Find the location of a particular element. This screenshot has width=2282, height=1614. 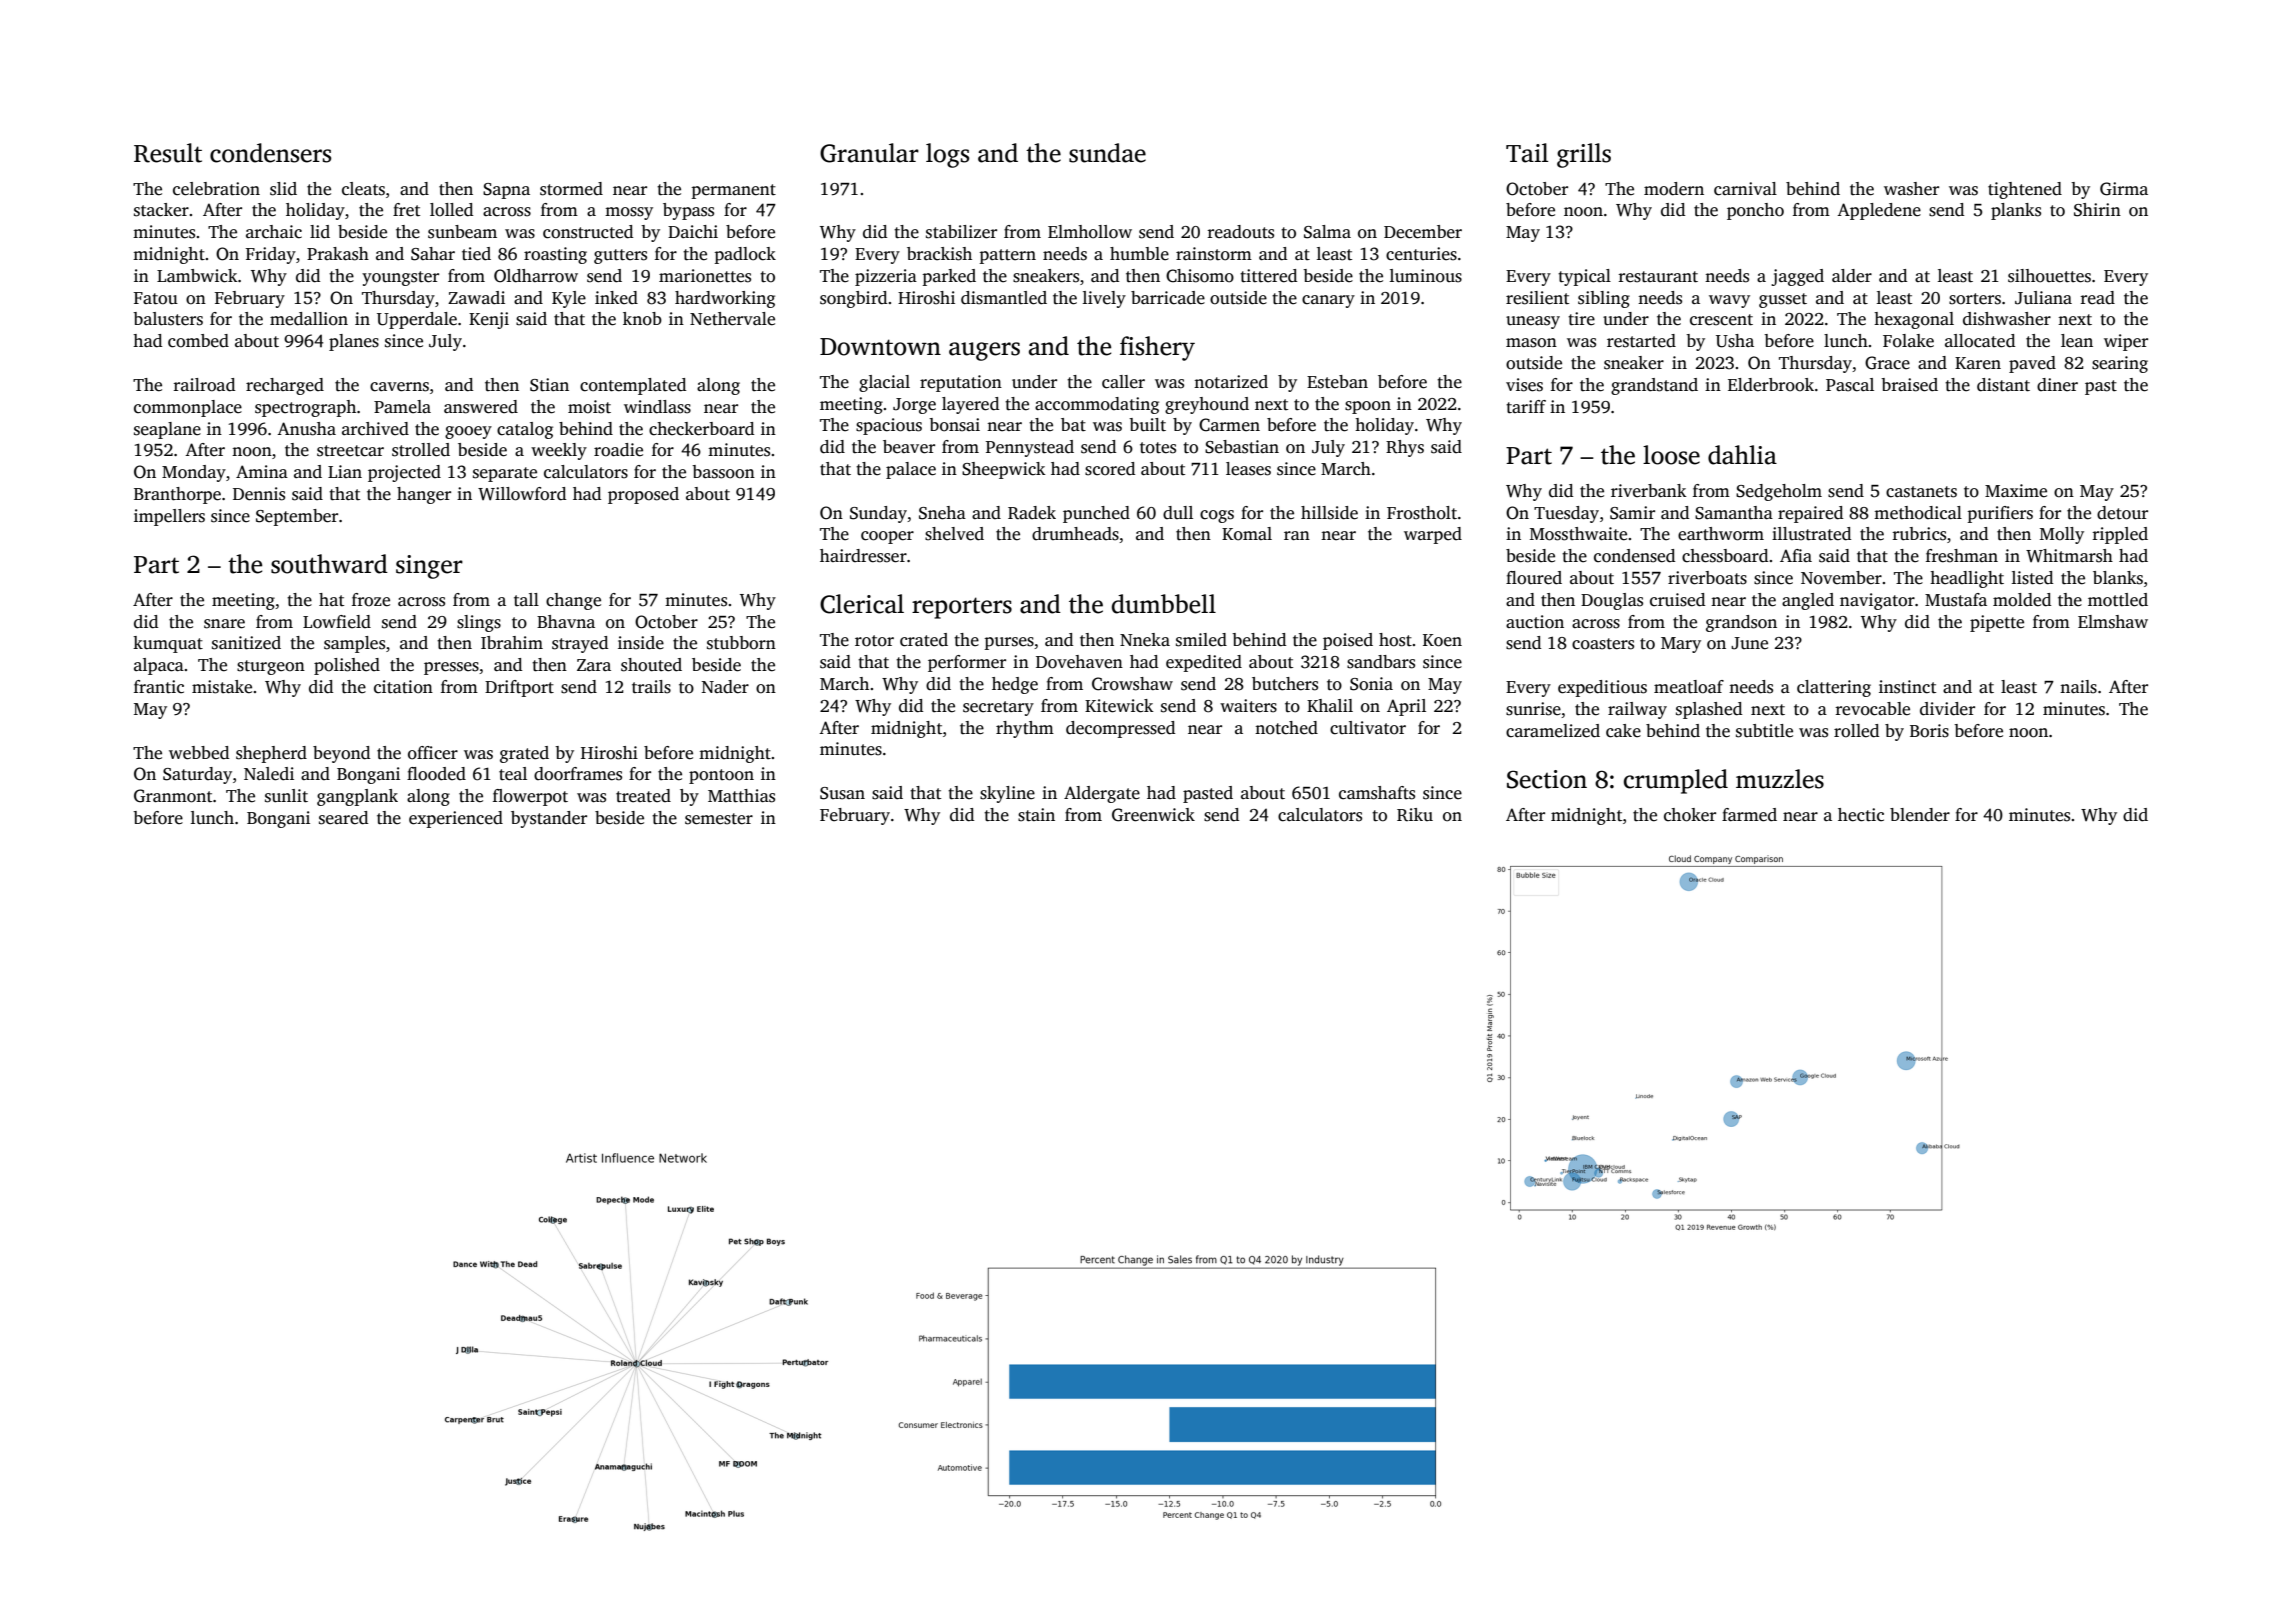

smiled is located at coordinates (1201, 640).
